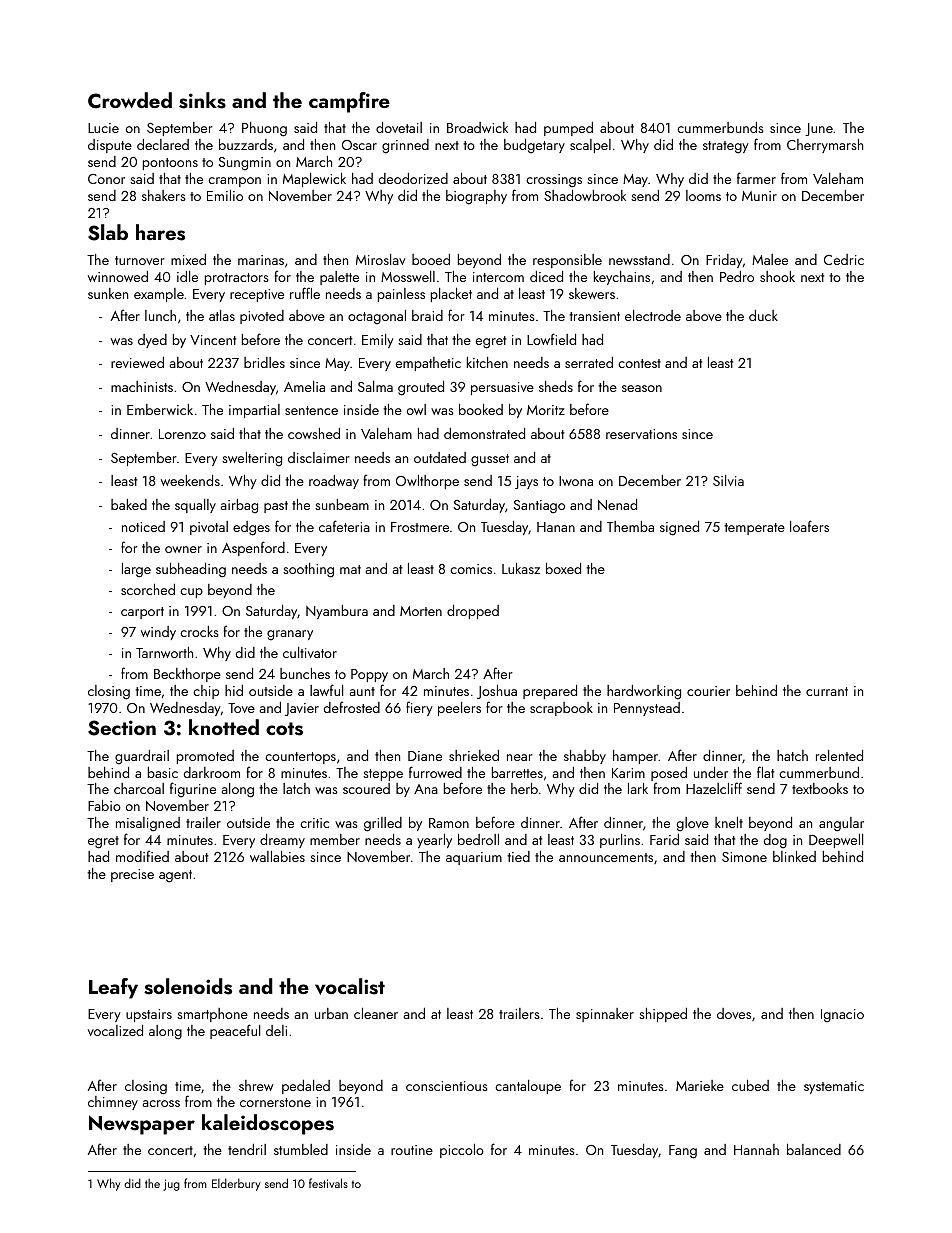  Describe the element at coordinates (130, 100) in the document. I see `Crowded` at that location.
